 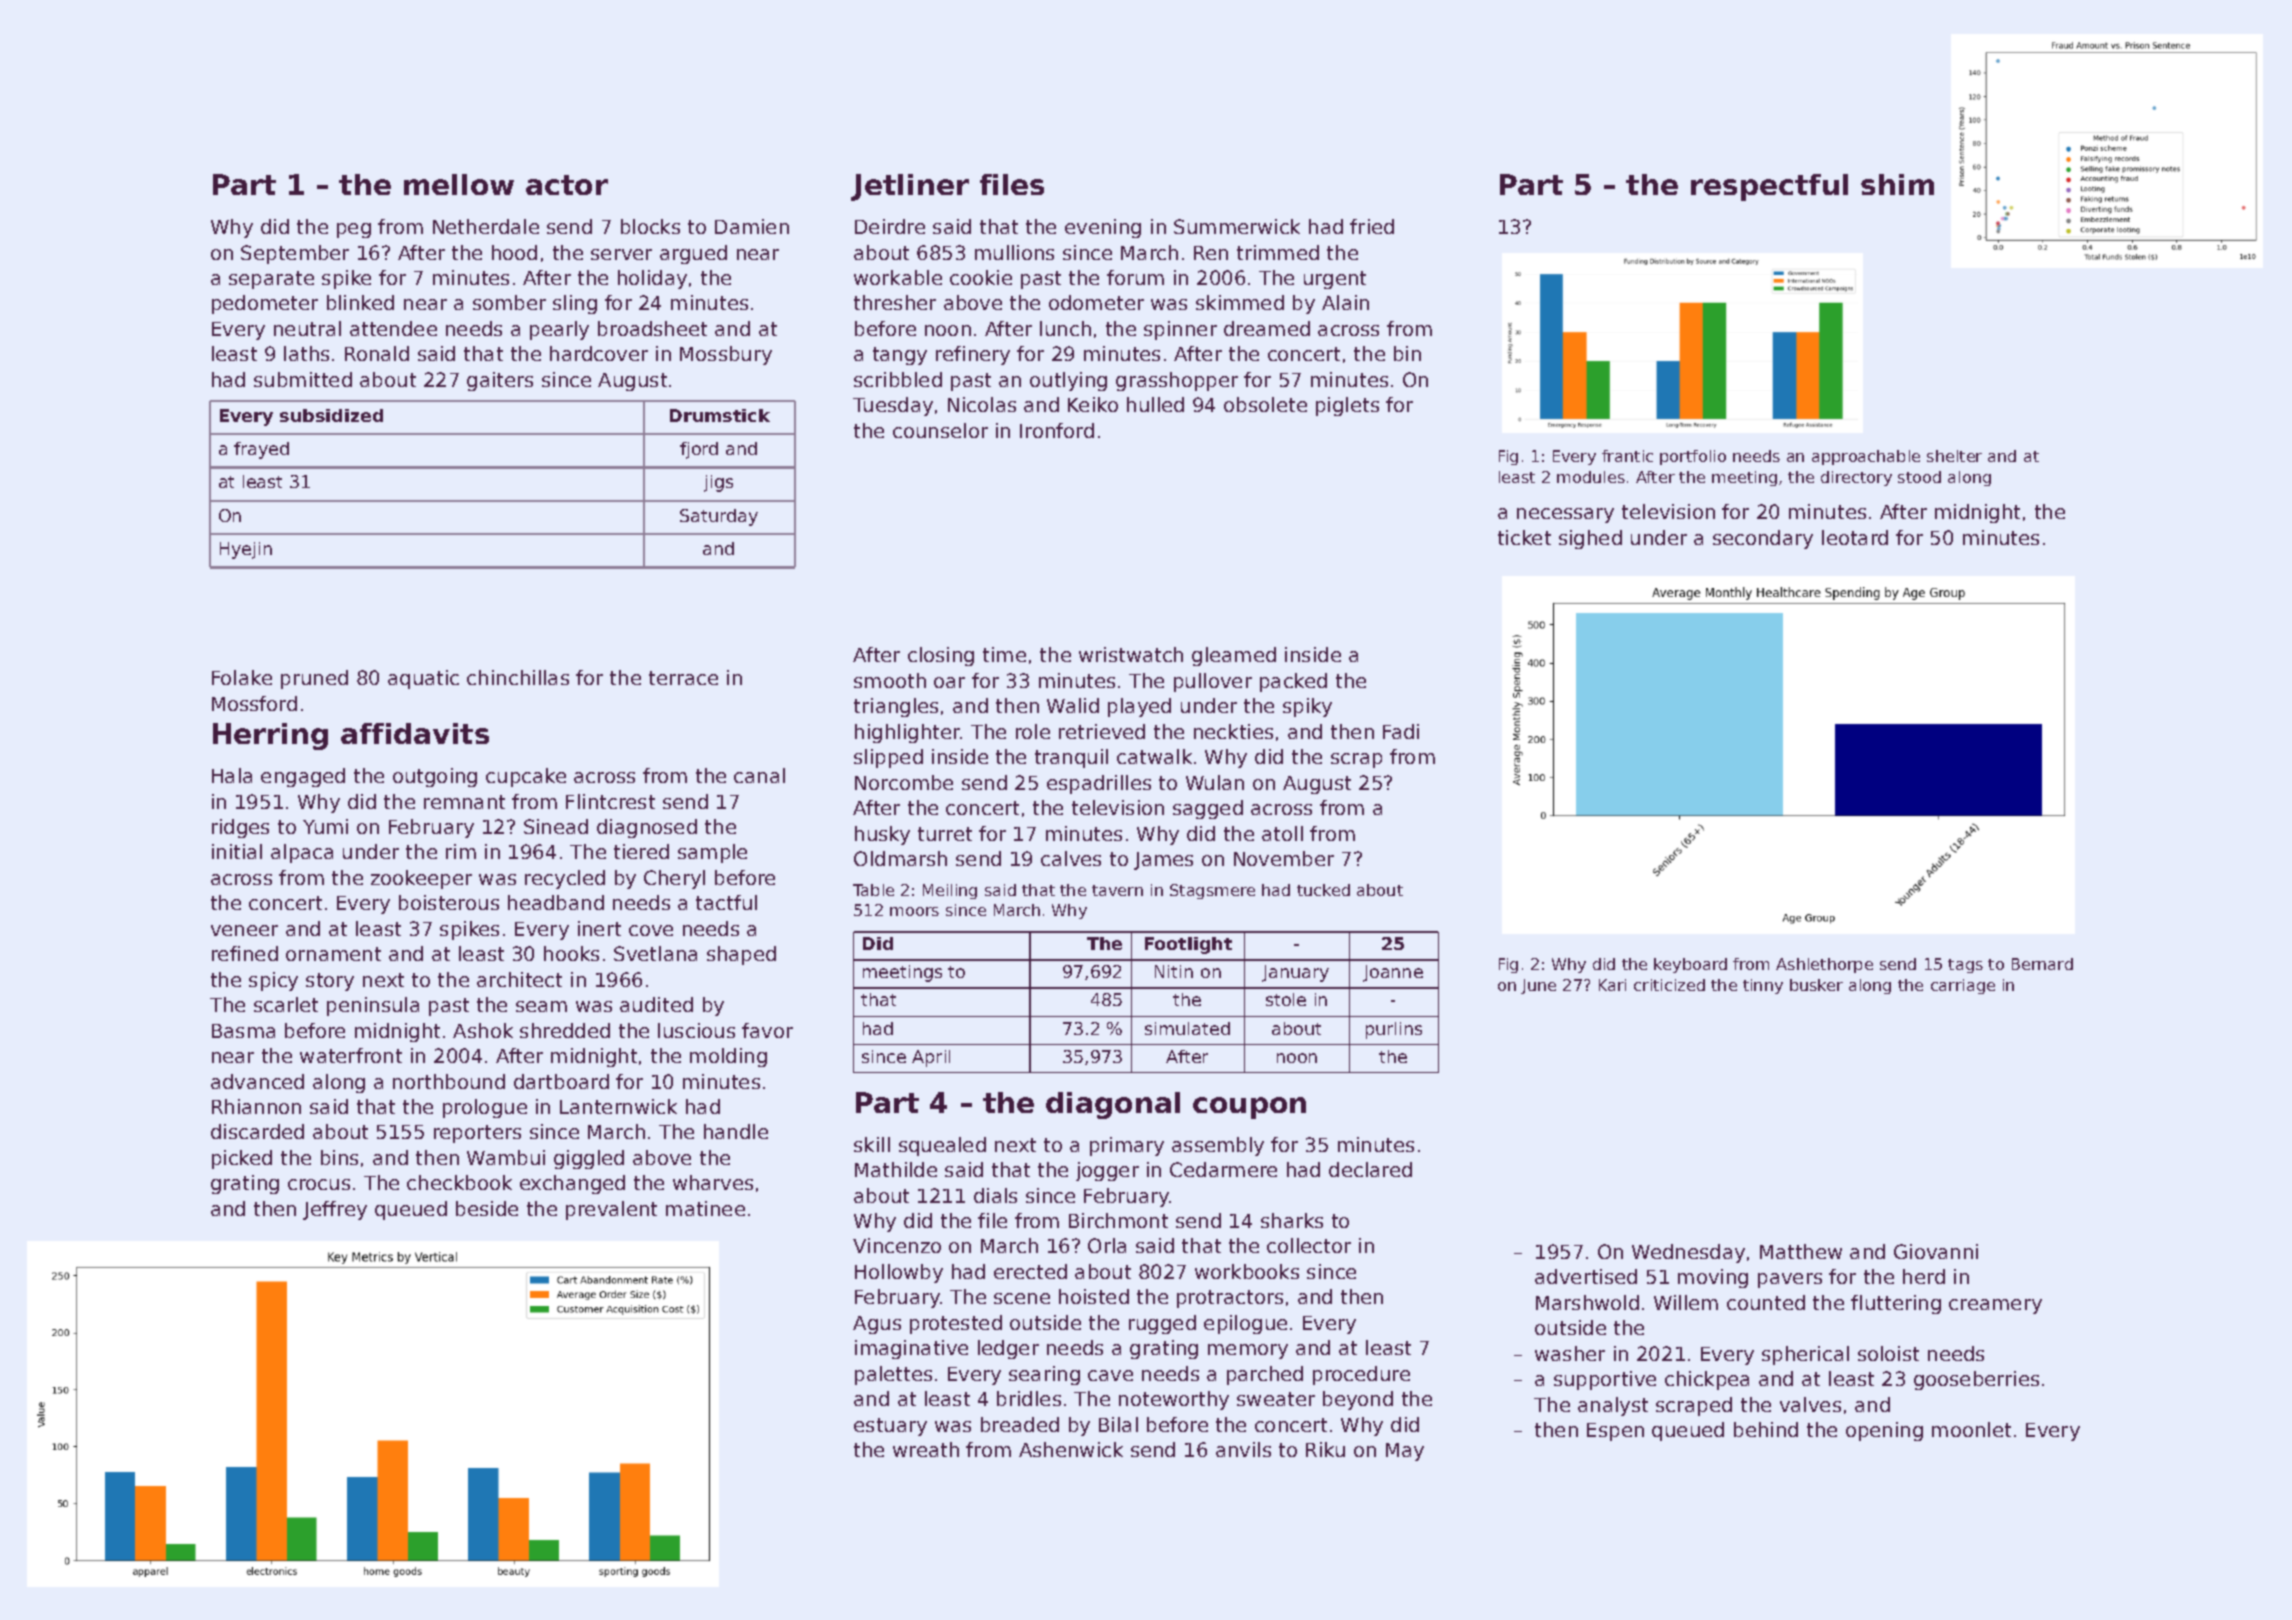 What do you see at coordinates (1855, 537) in the screenshot?
I see `leotard` at bounding box center [1855, 537].
